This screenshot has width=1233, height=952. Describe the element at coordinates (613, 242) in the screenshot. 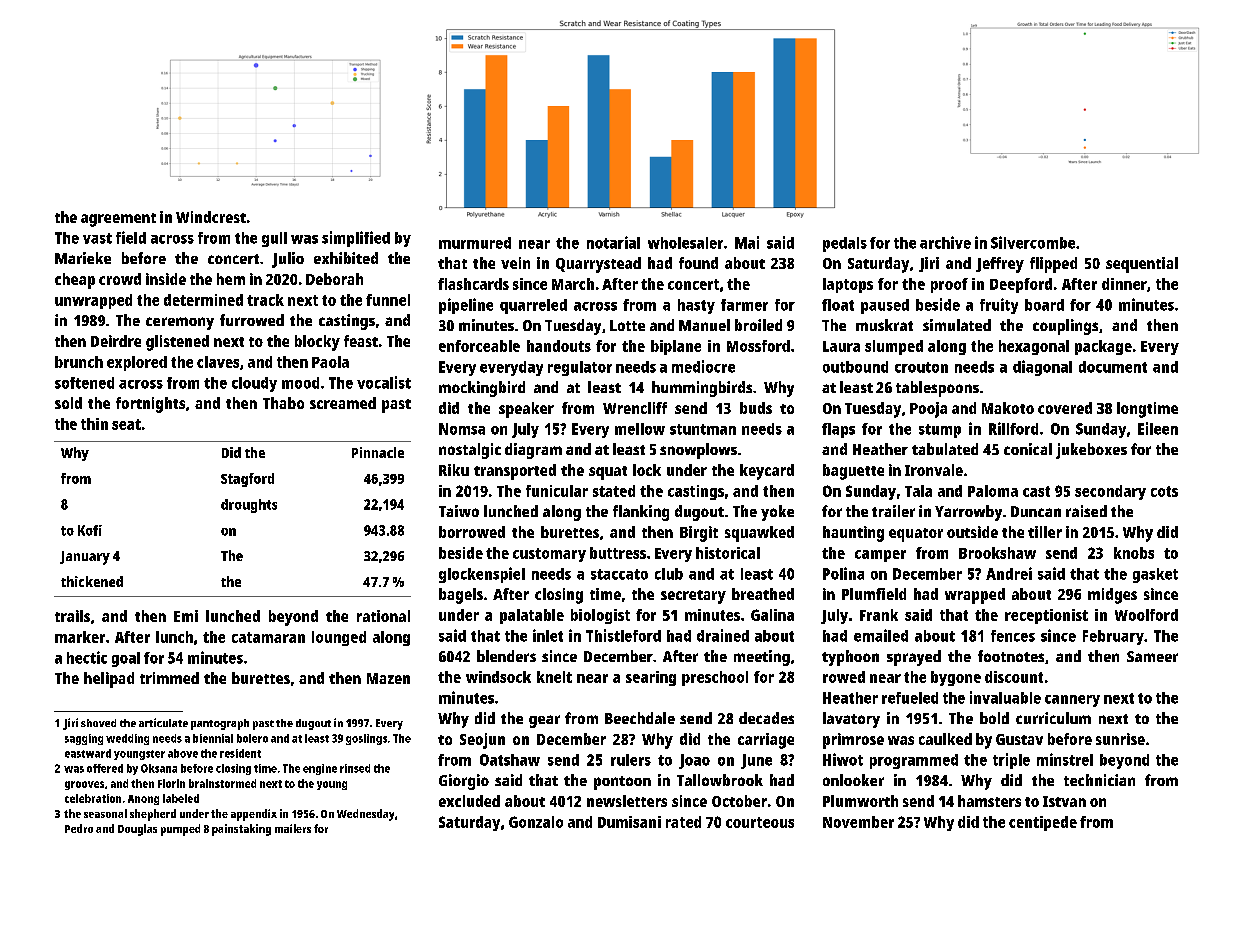

I see `notarial` at that location.
